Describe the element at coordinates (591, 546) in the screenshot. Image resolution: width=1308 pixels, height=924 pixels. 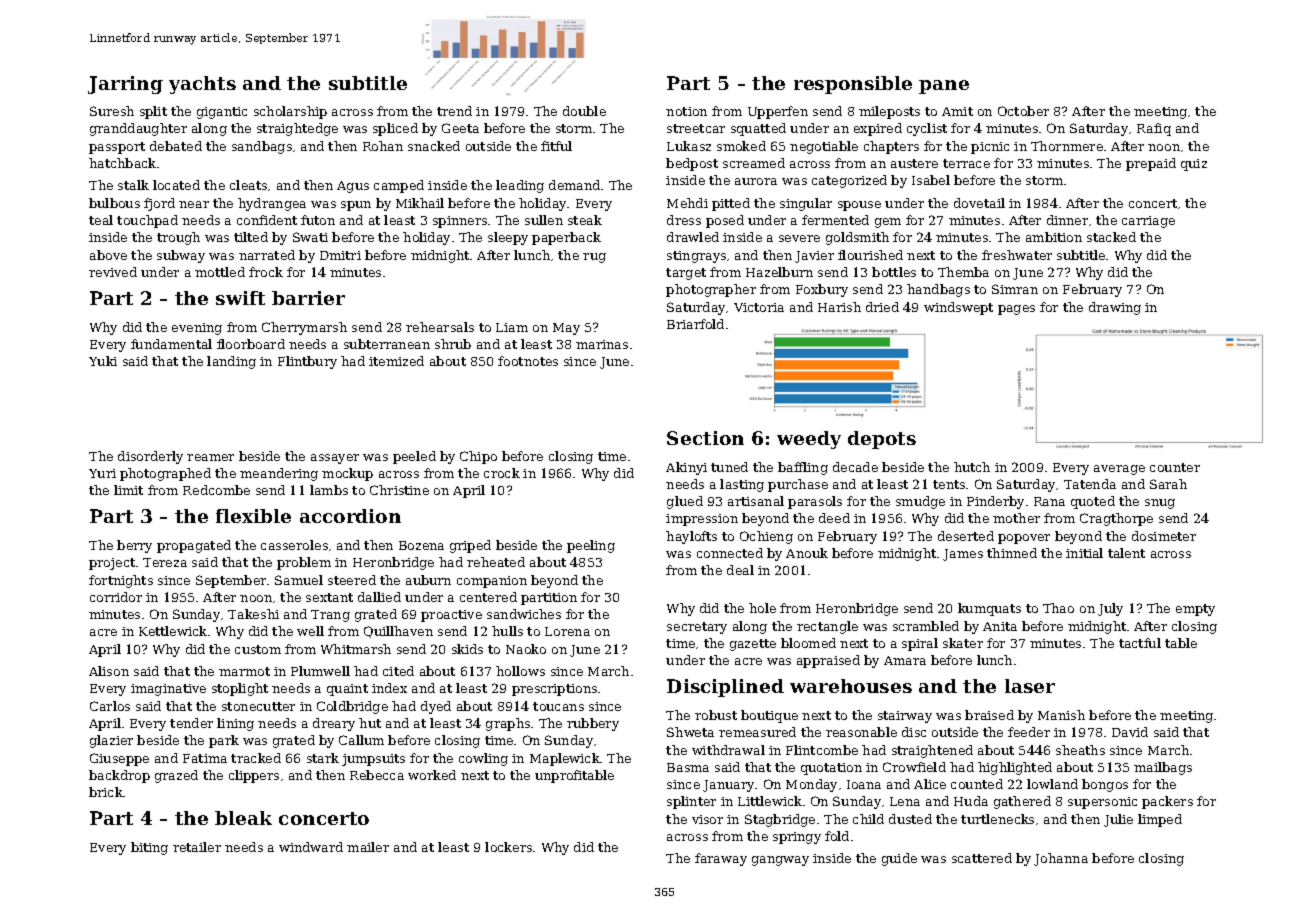
I see `peeling` at that location.
